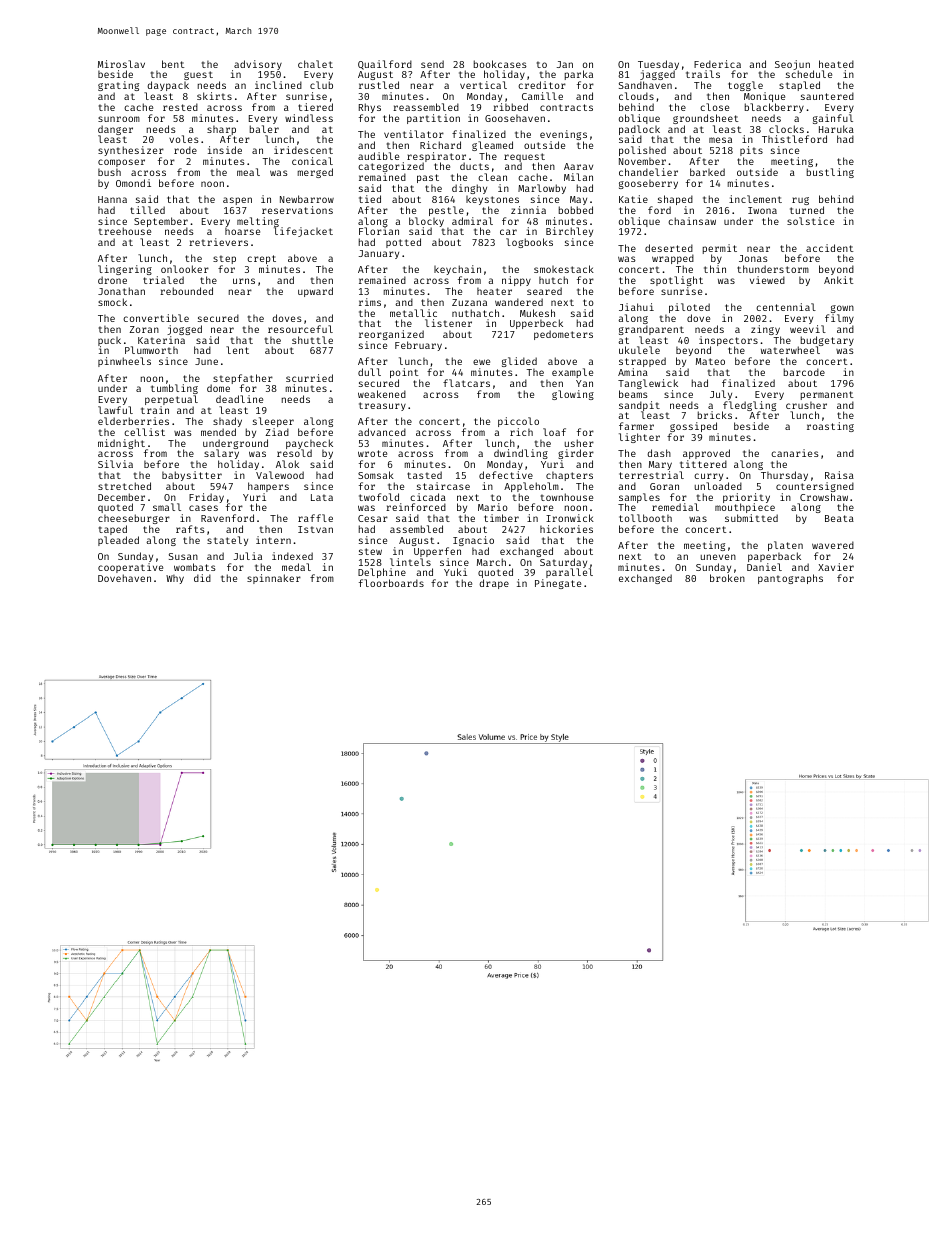 The width and height of the screenshot is (952, 1233). I want to click on mesa, so click(720, 140).
